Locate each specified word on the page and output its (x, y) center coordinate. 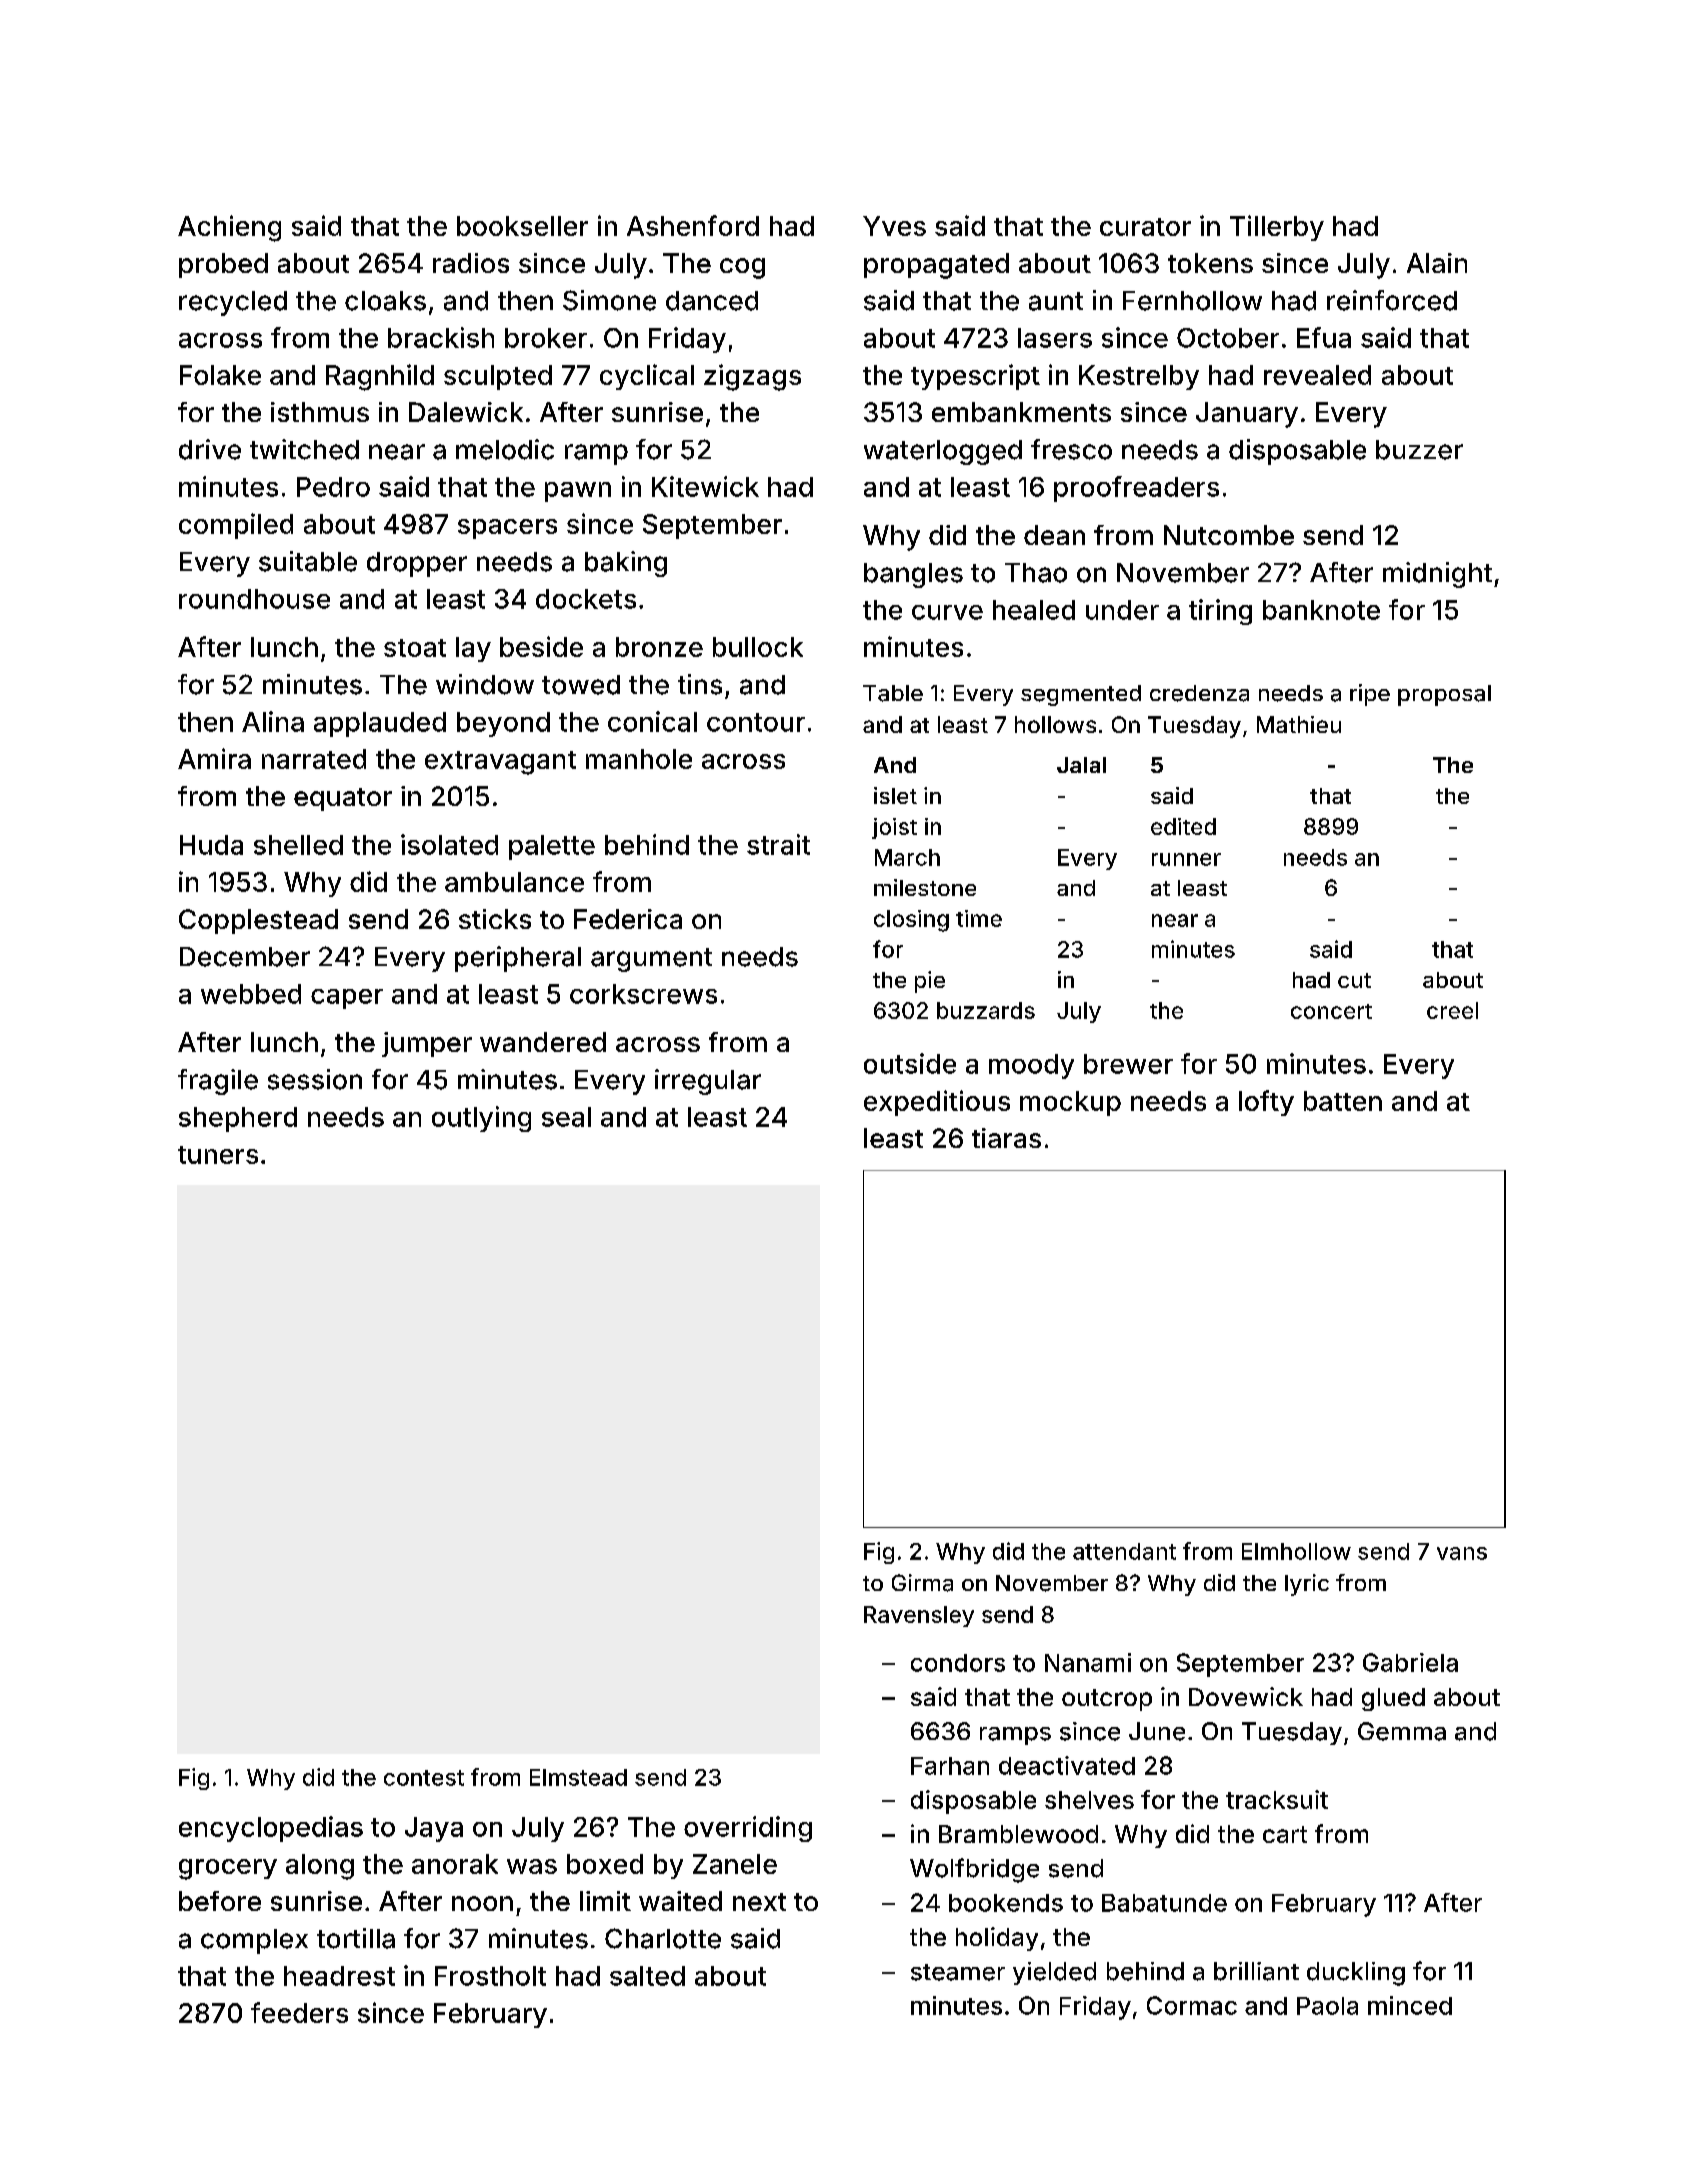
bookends (1006, 1903)
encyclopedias (271, 1829)
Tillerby (1277, 228)
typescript (975, 377)
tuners (218, 1155)
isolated (449, 844)
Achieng (229, 228)
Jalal (1081, 765)
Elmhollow (1296, 1551)
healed (1034, 610)
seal (566, 1117)
